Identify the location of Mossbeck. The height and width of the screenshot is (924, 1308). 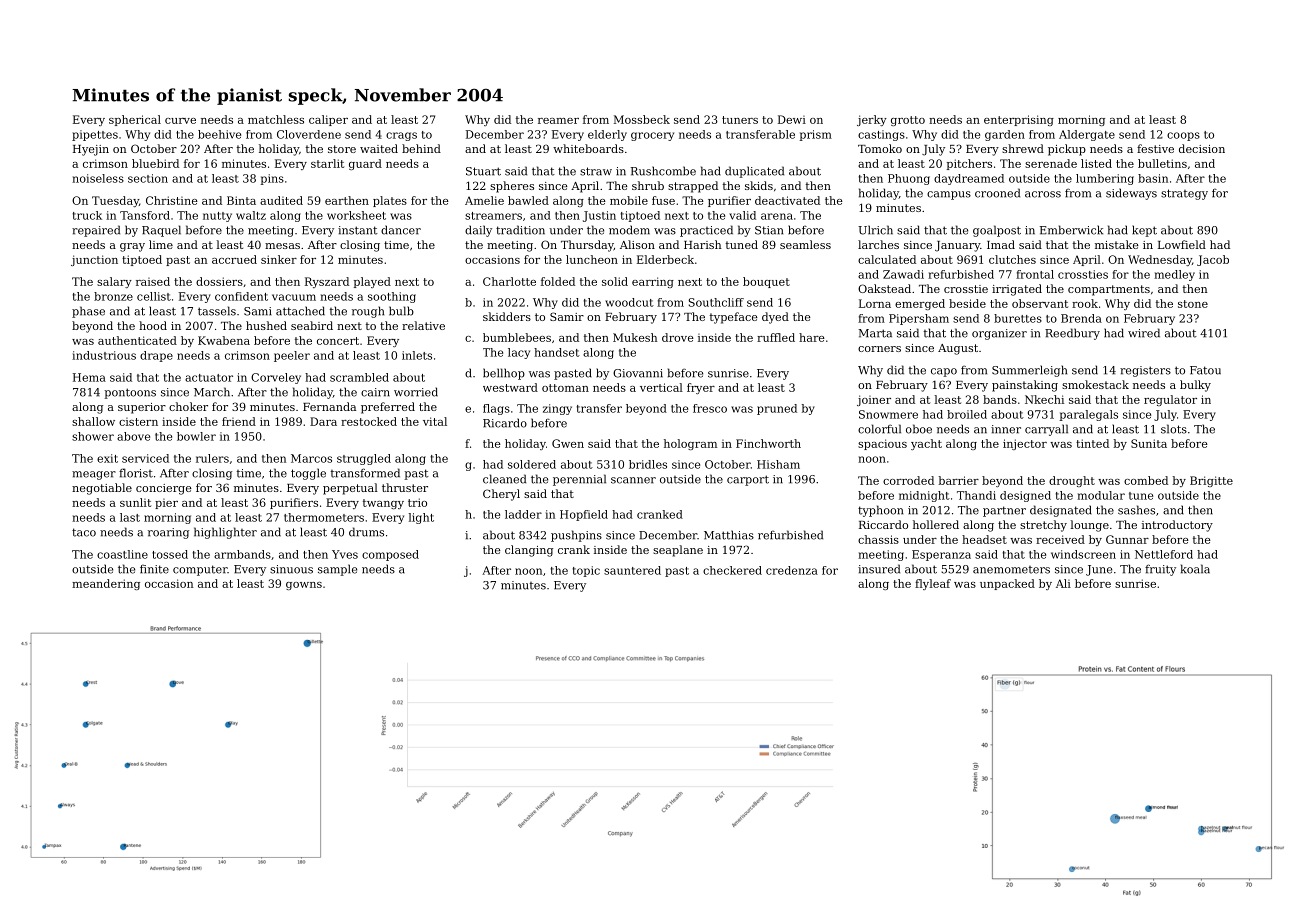
(642, 119).
